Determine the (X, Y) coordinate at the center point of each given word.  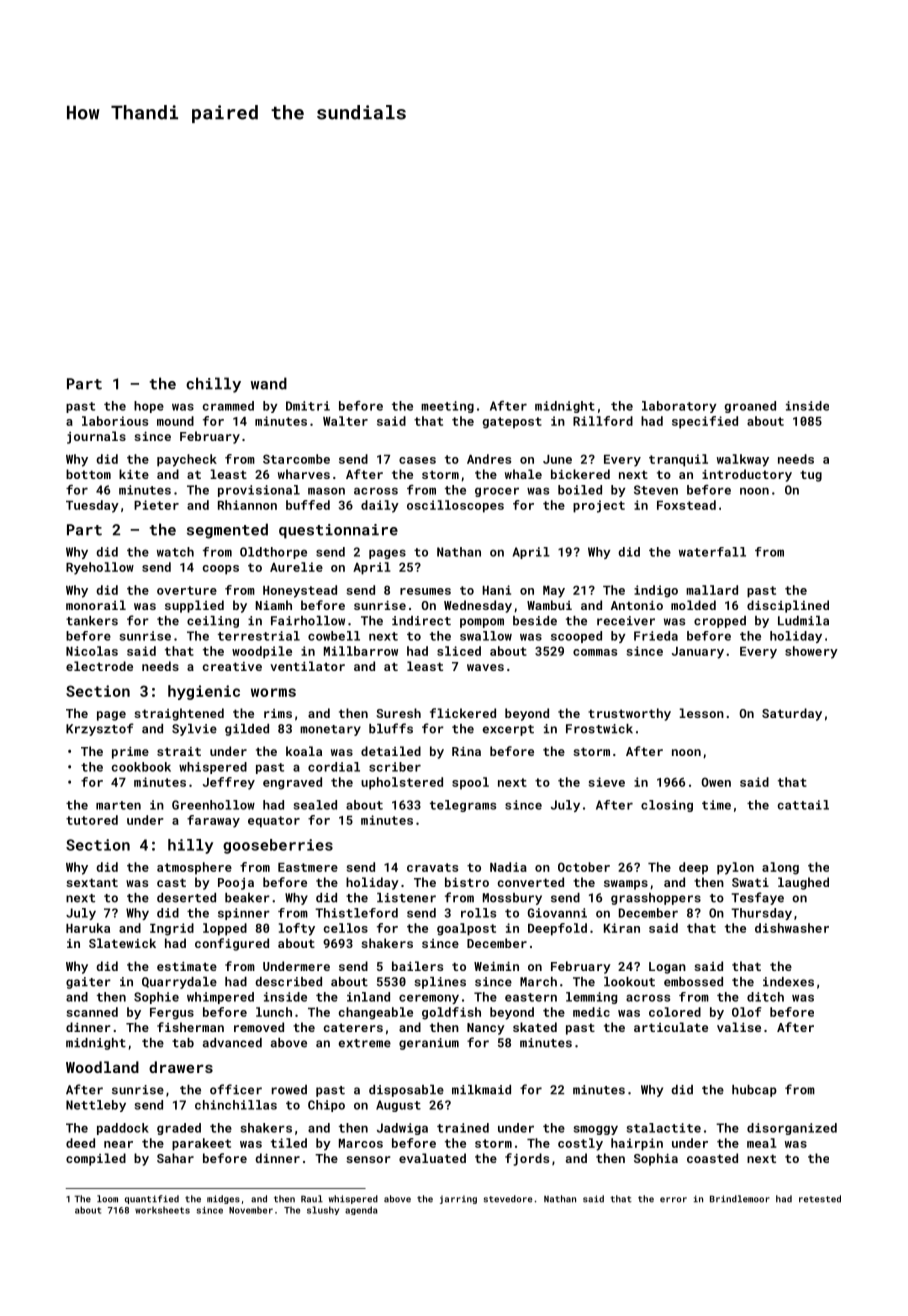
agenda (361, 1210)
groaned (750, 407)
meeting (447, 407)
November (251, 1210)
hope (149, 407)
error (673, 1200)
